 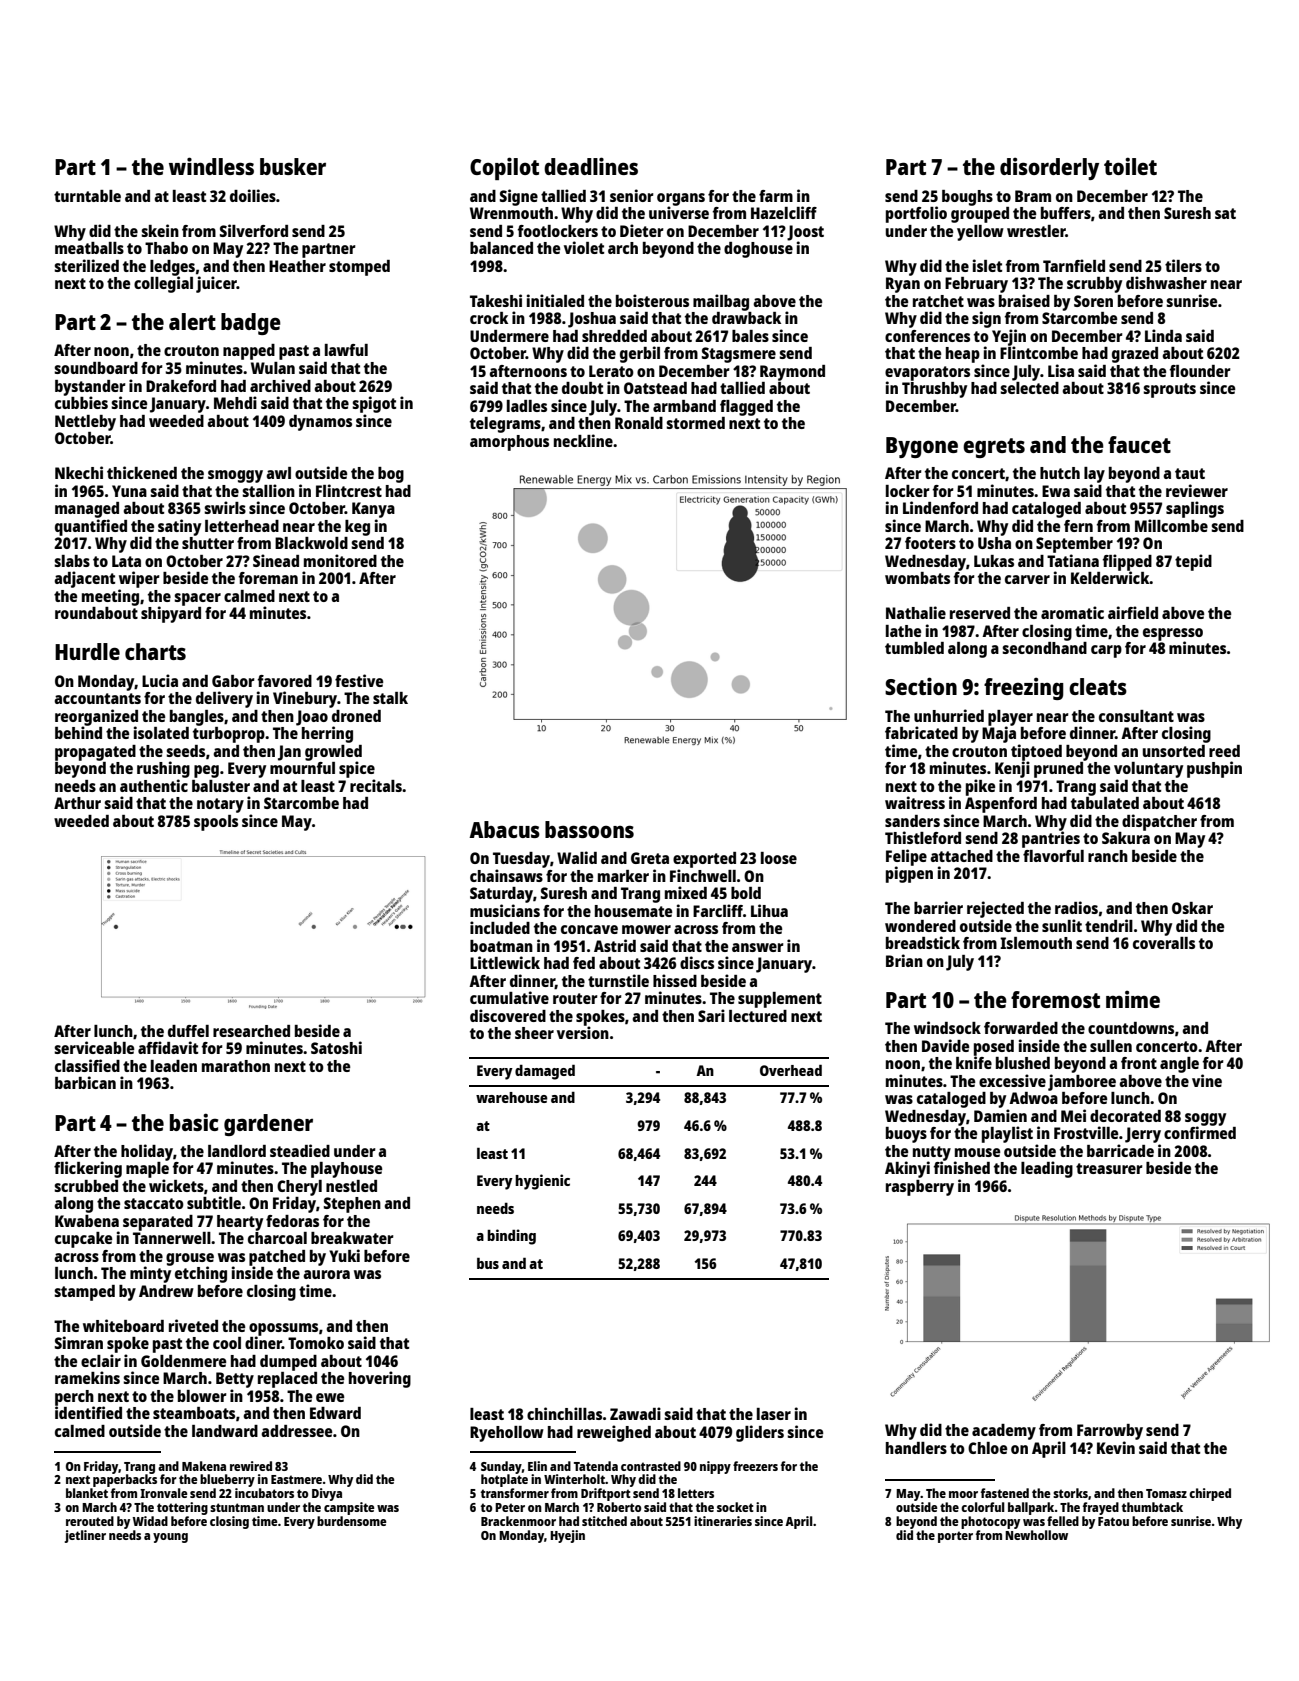 I want to click on toilet, so click(x=1130, y=166).
